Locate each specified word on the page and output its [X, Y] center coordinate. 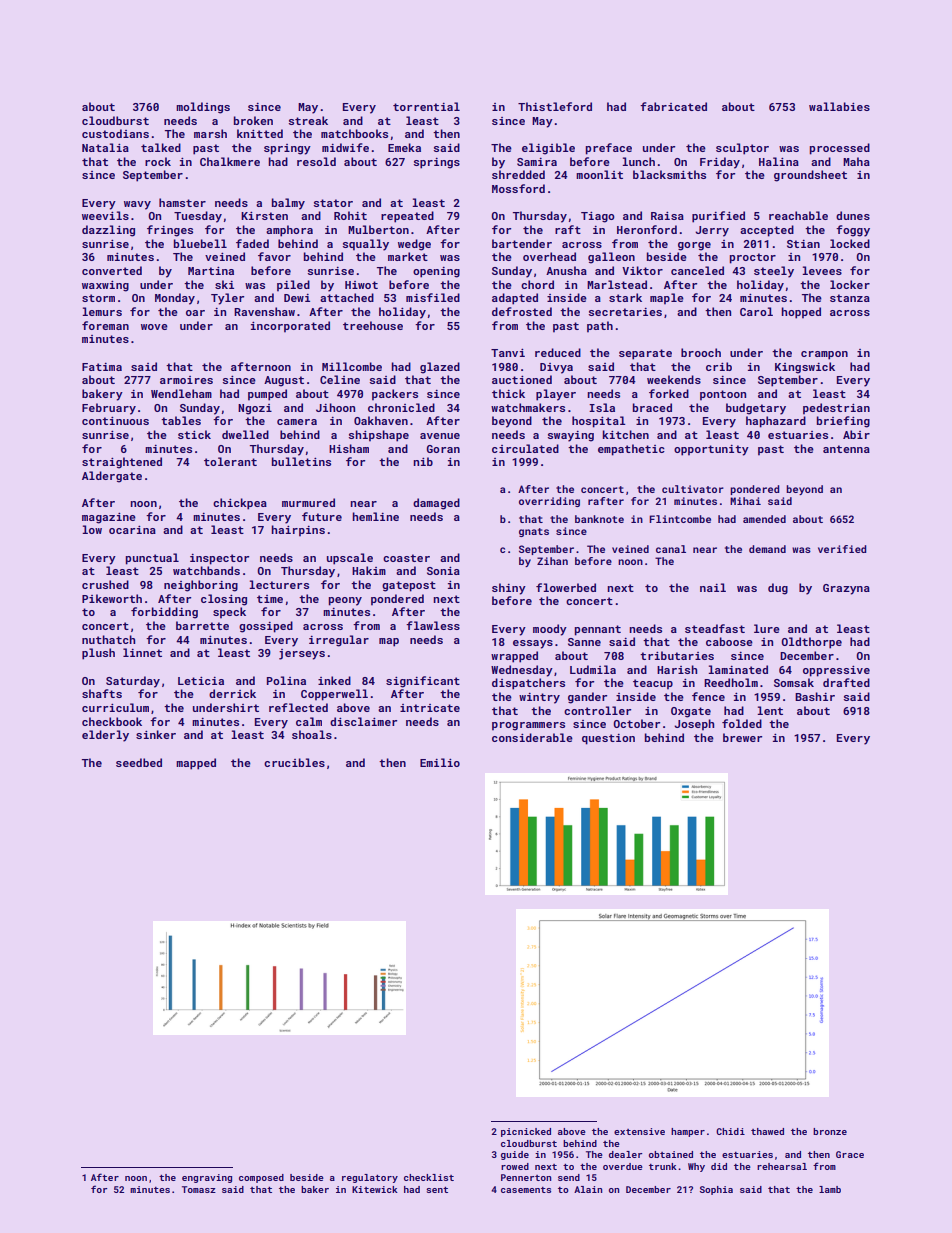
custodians [115, 133]
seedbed [139, 762]
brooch [701, 352]
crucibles [294, 762]
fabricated [673, 106]
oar [195, 313]
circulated [525, 448]
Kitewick [375, 1189]
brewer [742, 737]
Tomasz [199, 1189]
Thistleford [555, 106]
